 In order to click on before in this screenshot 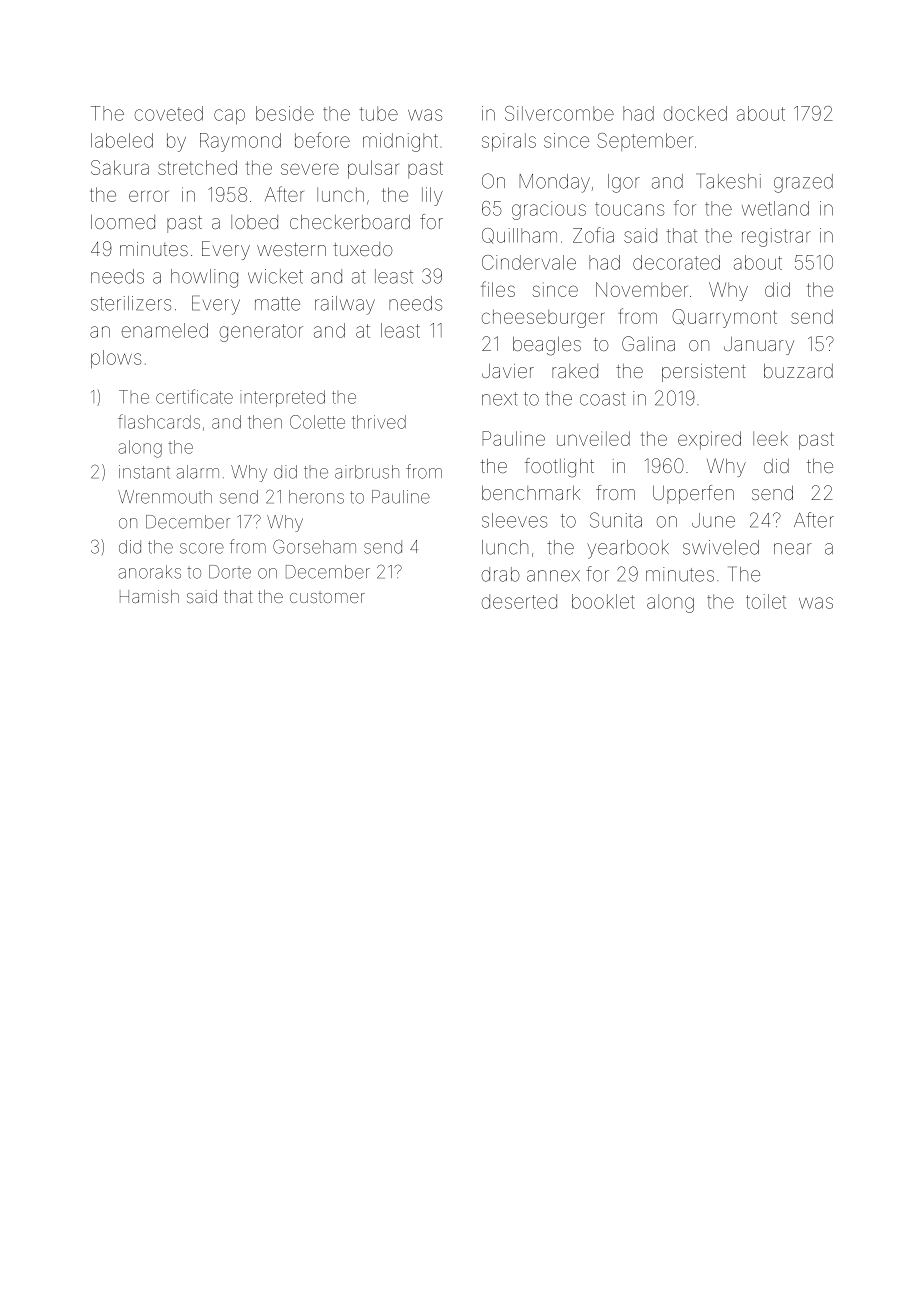, I will do `click(322, 140)`.
